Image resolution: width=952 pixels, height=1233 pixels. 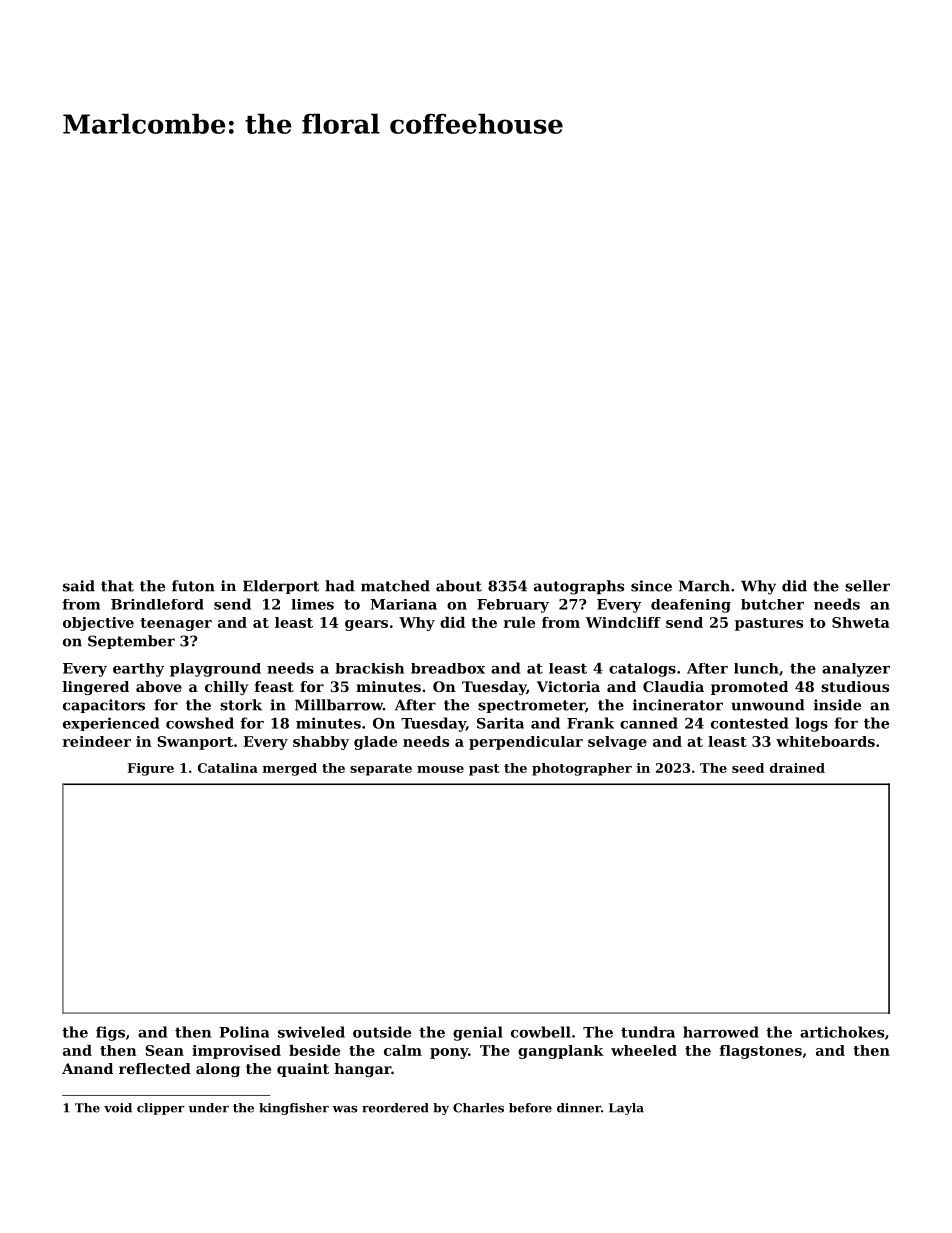 What do you see at coordinates (531, 706) in the screenshot?
I see `spectrometer` at bounding box center [531, 706].
